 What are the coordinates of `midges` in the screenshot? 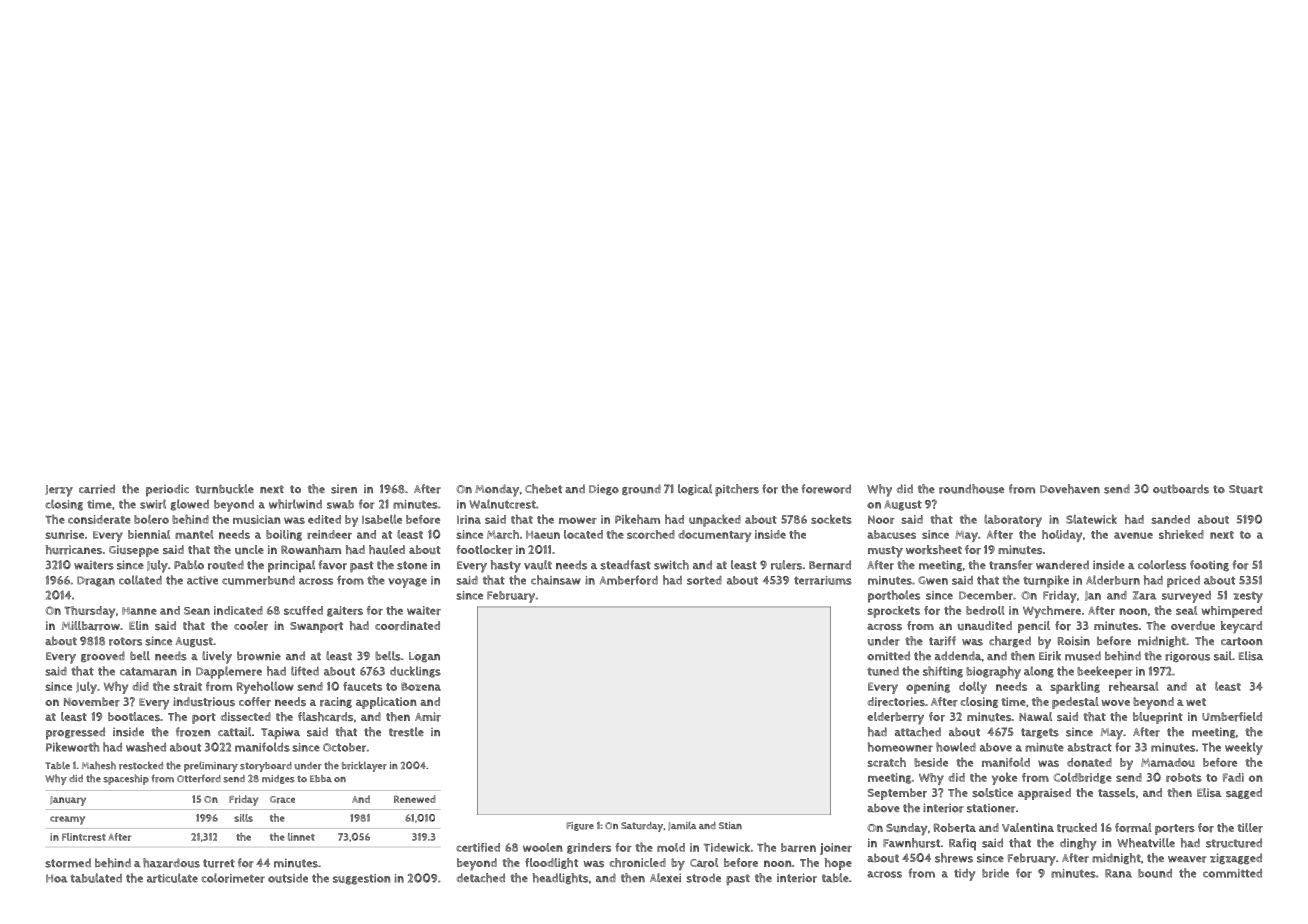 It's located at (278, 779).
